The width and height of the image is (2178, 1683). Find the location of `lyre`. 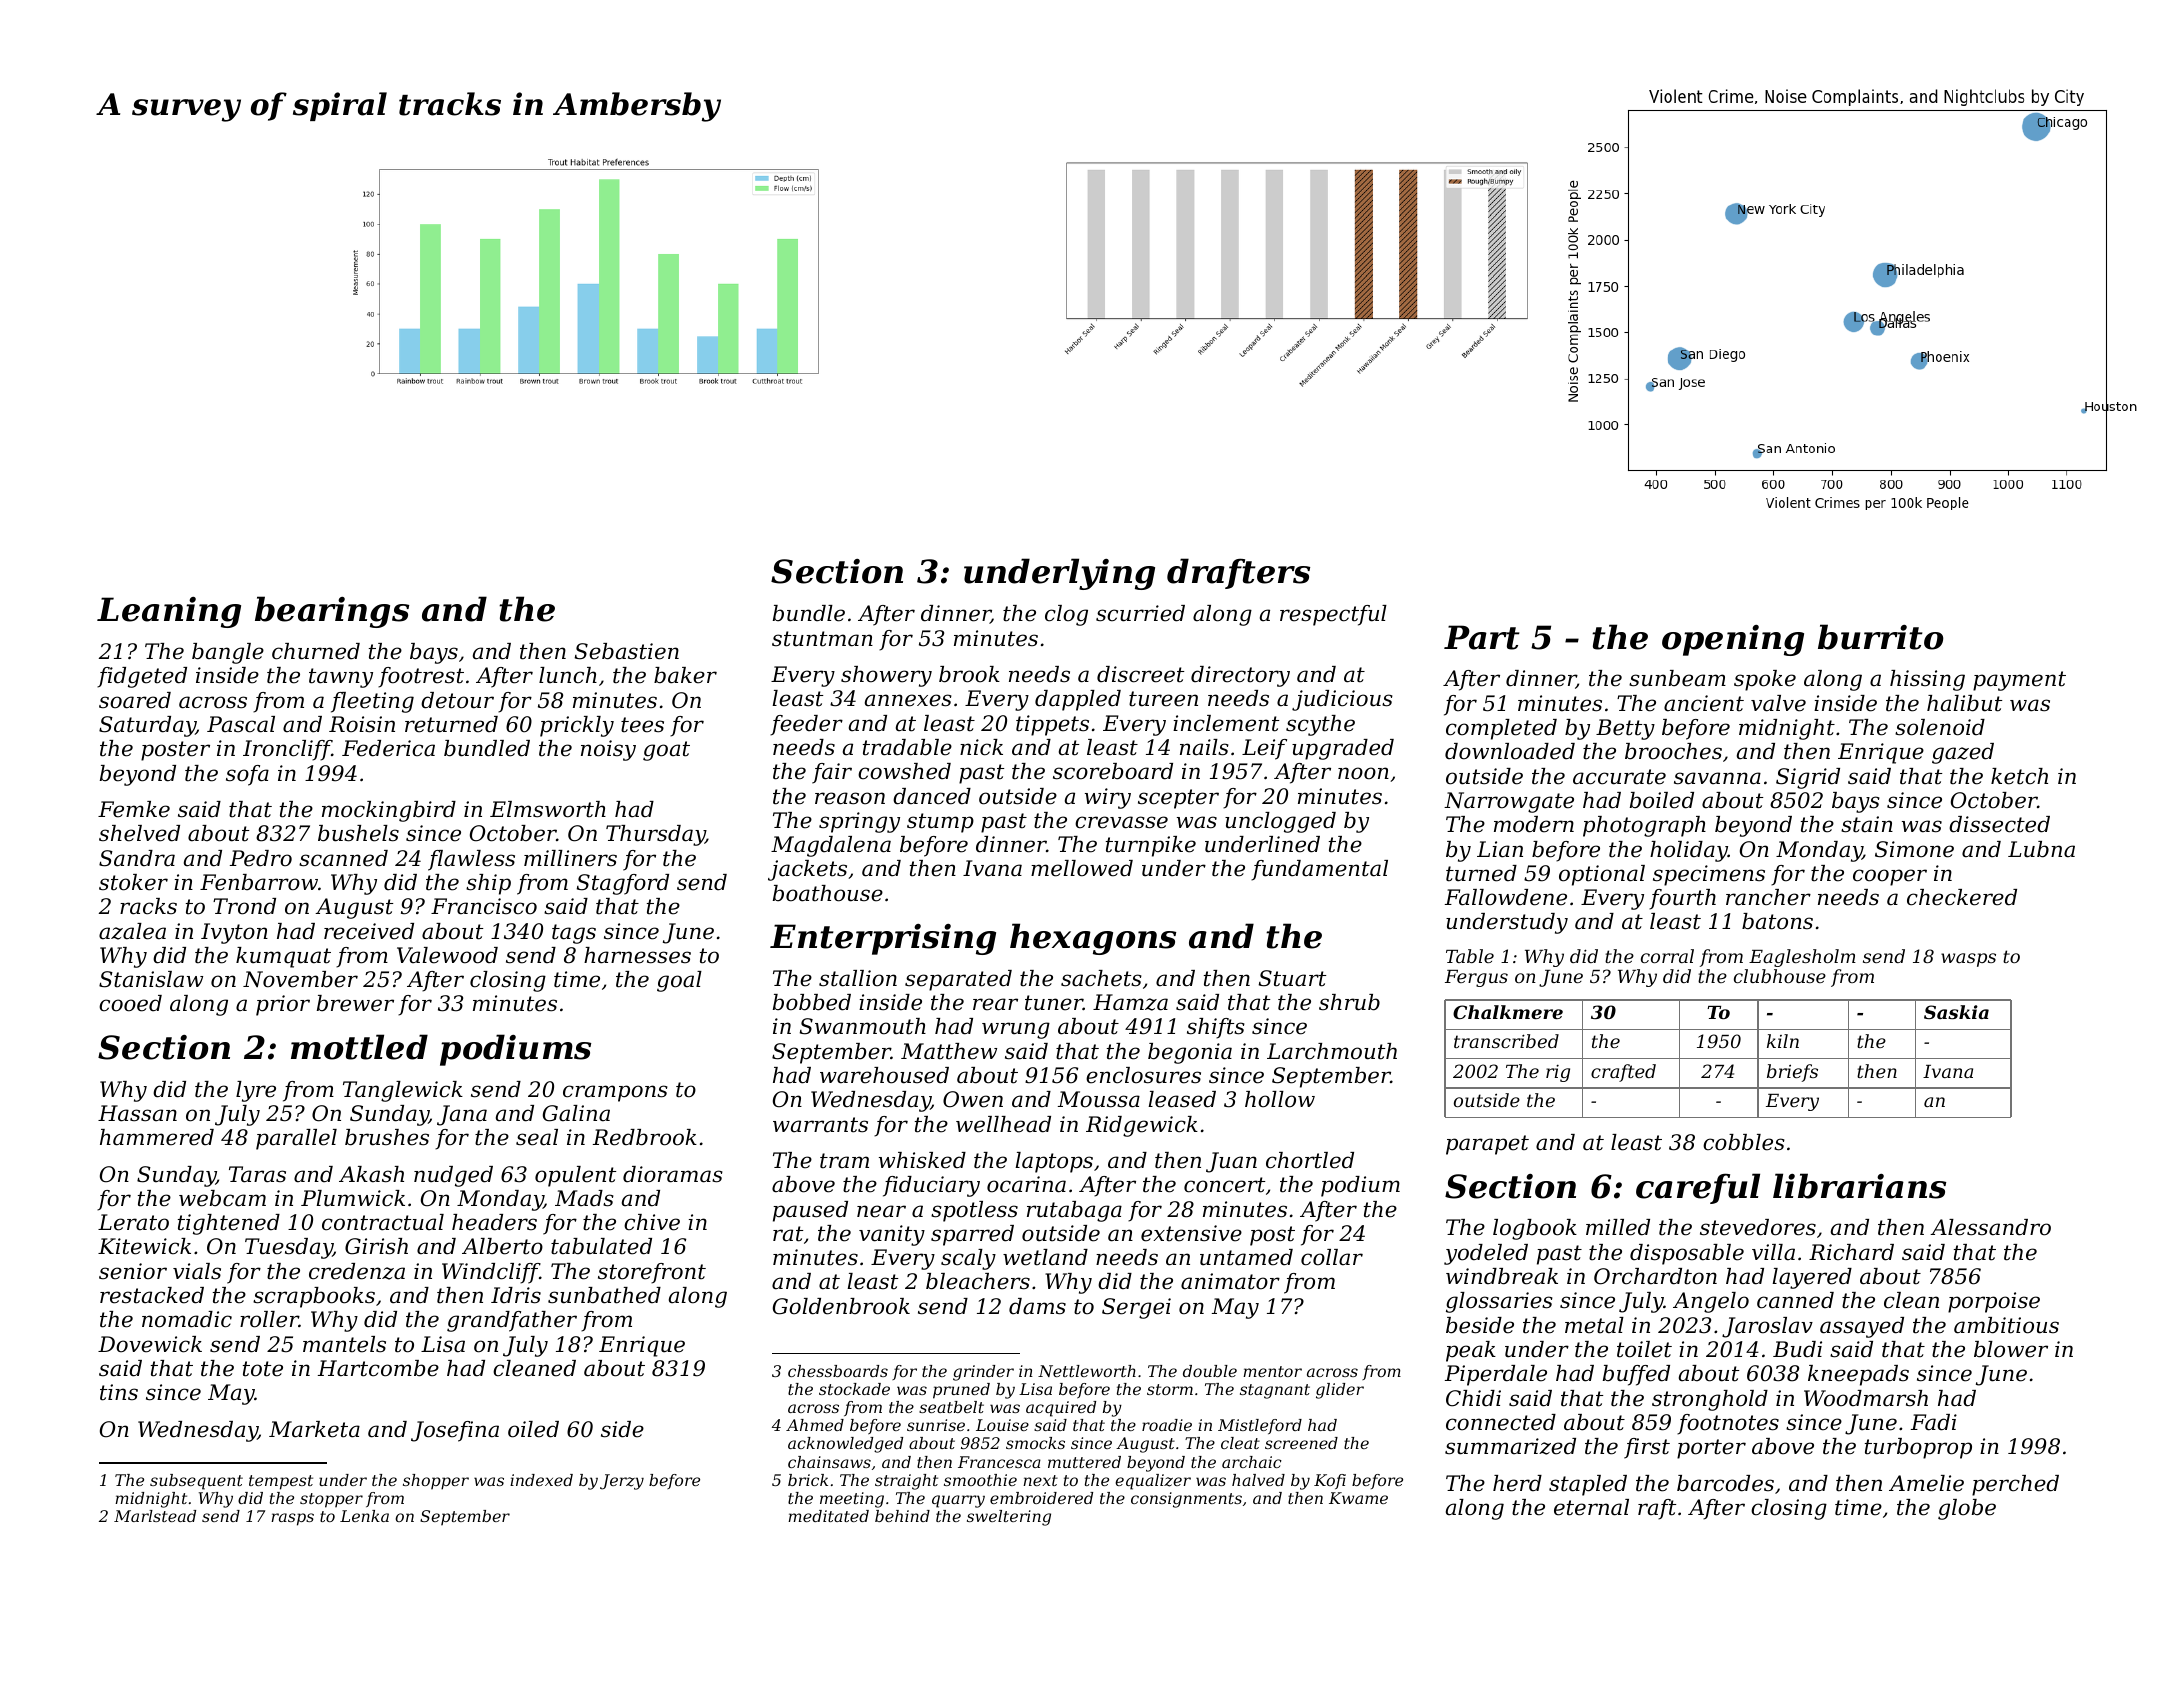

lyre is located at coordinates (256, 1091).
